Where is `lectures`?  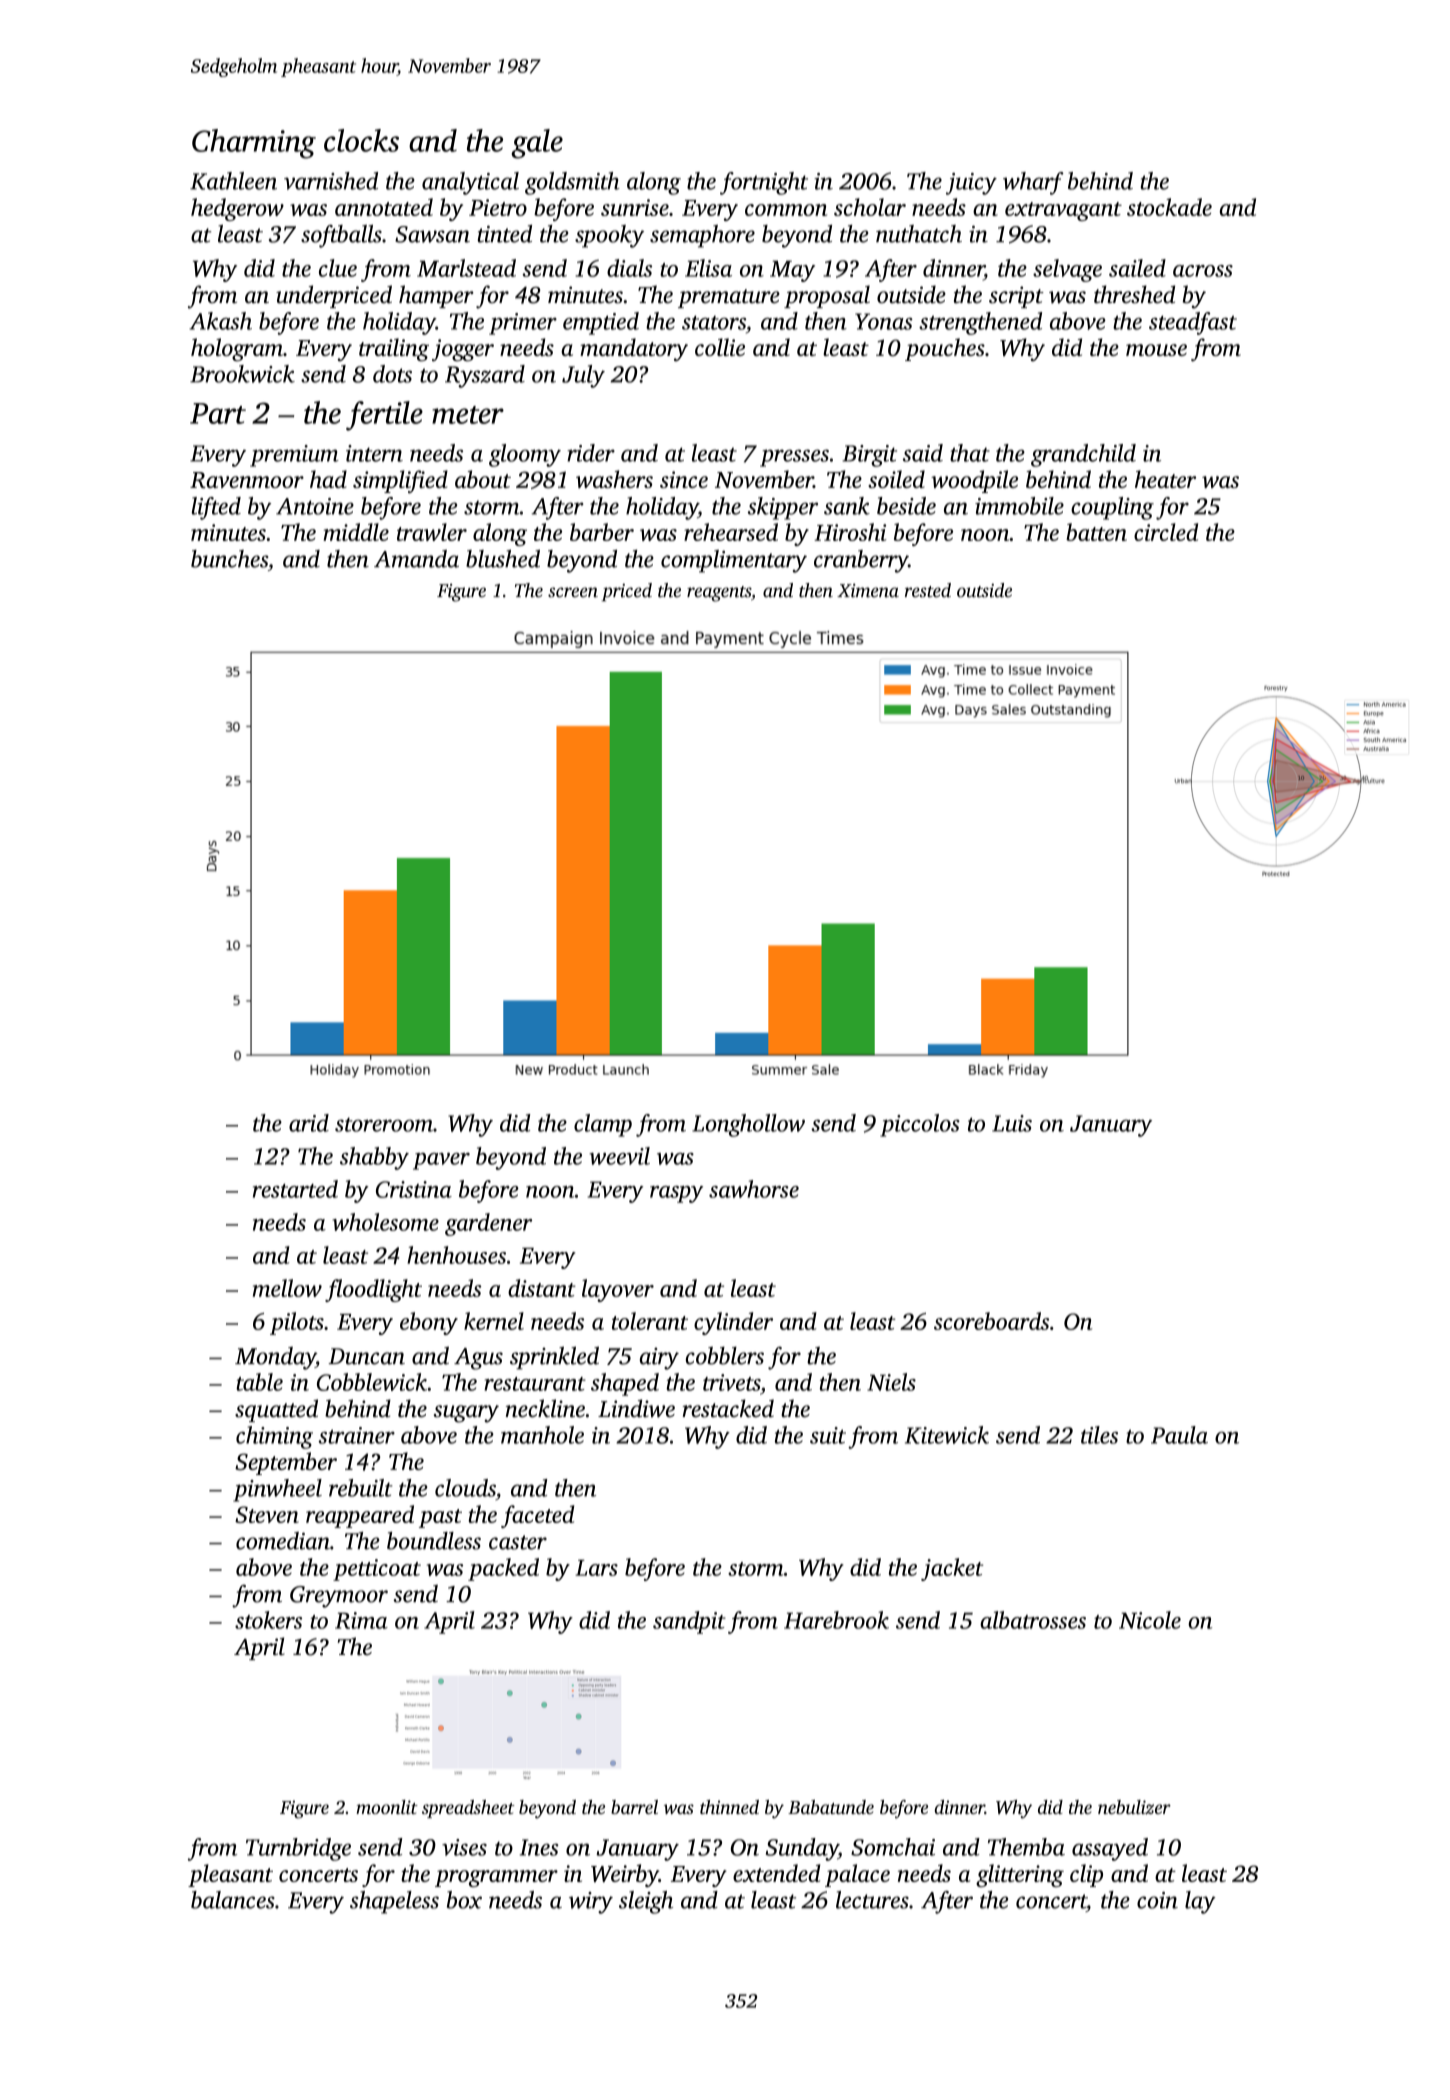
lectures is located at coordinates (872, 1900).
